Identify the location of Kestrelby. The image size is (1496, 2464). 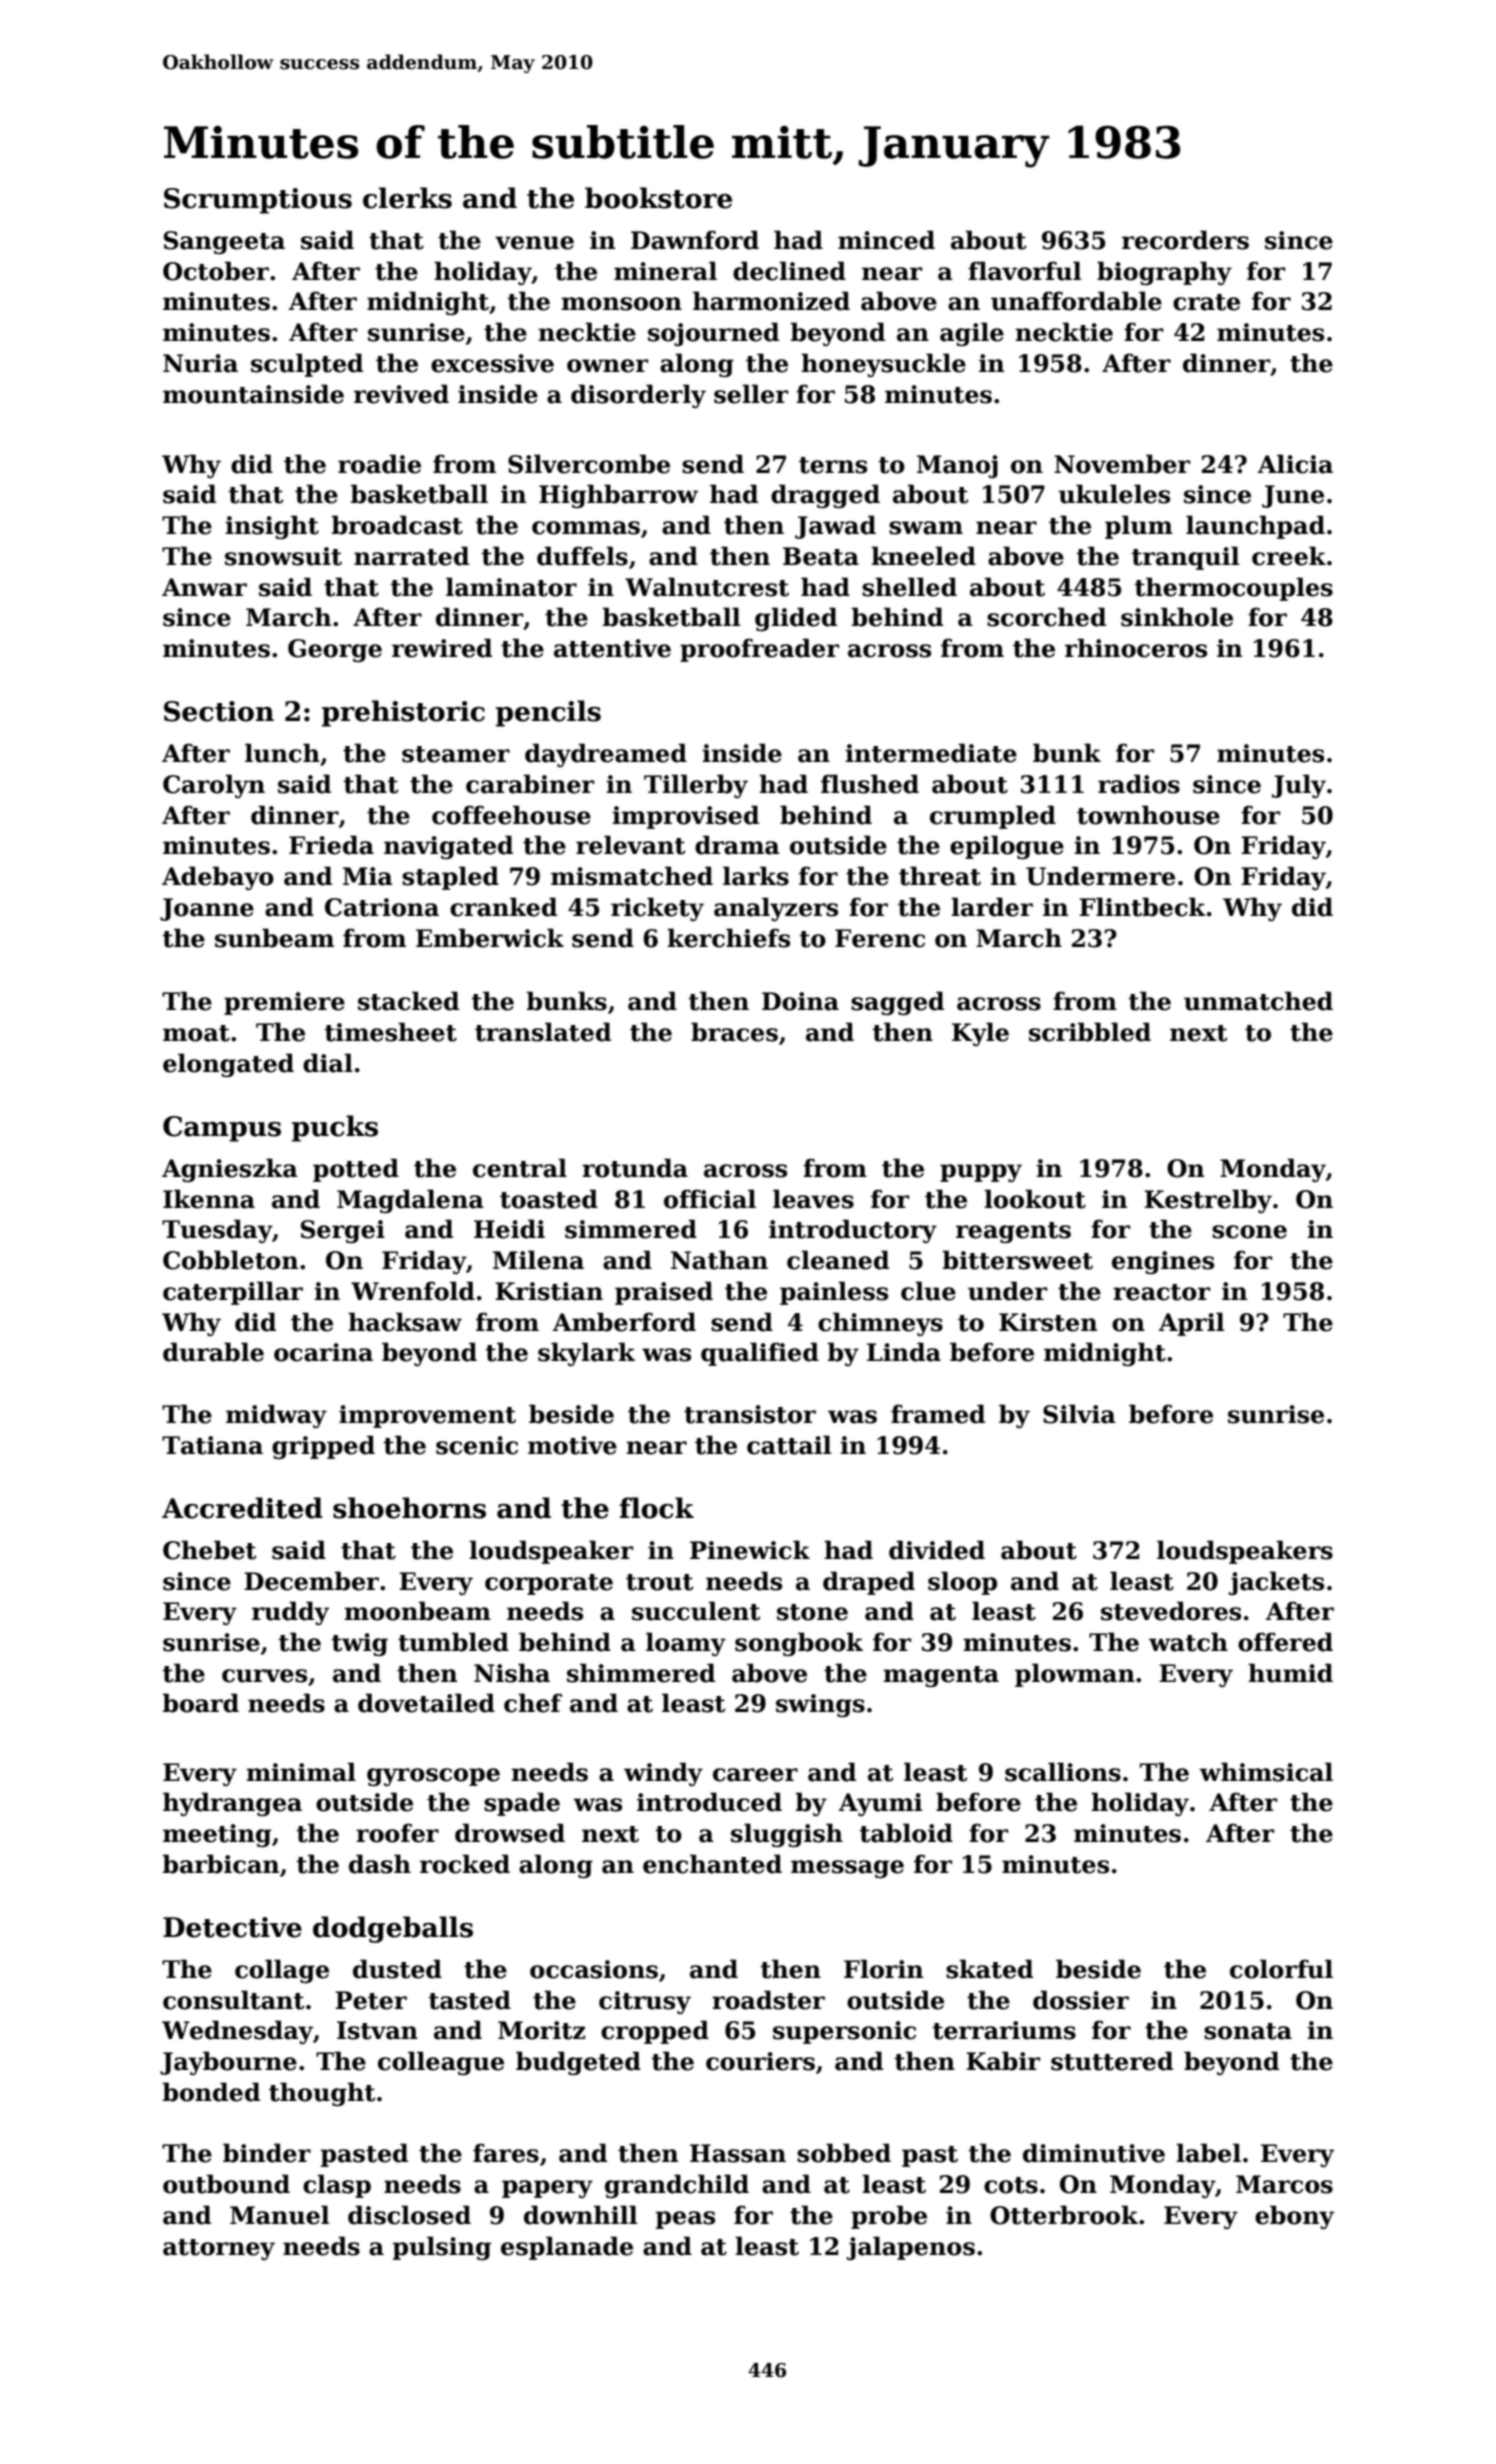
(1208, 1201).
